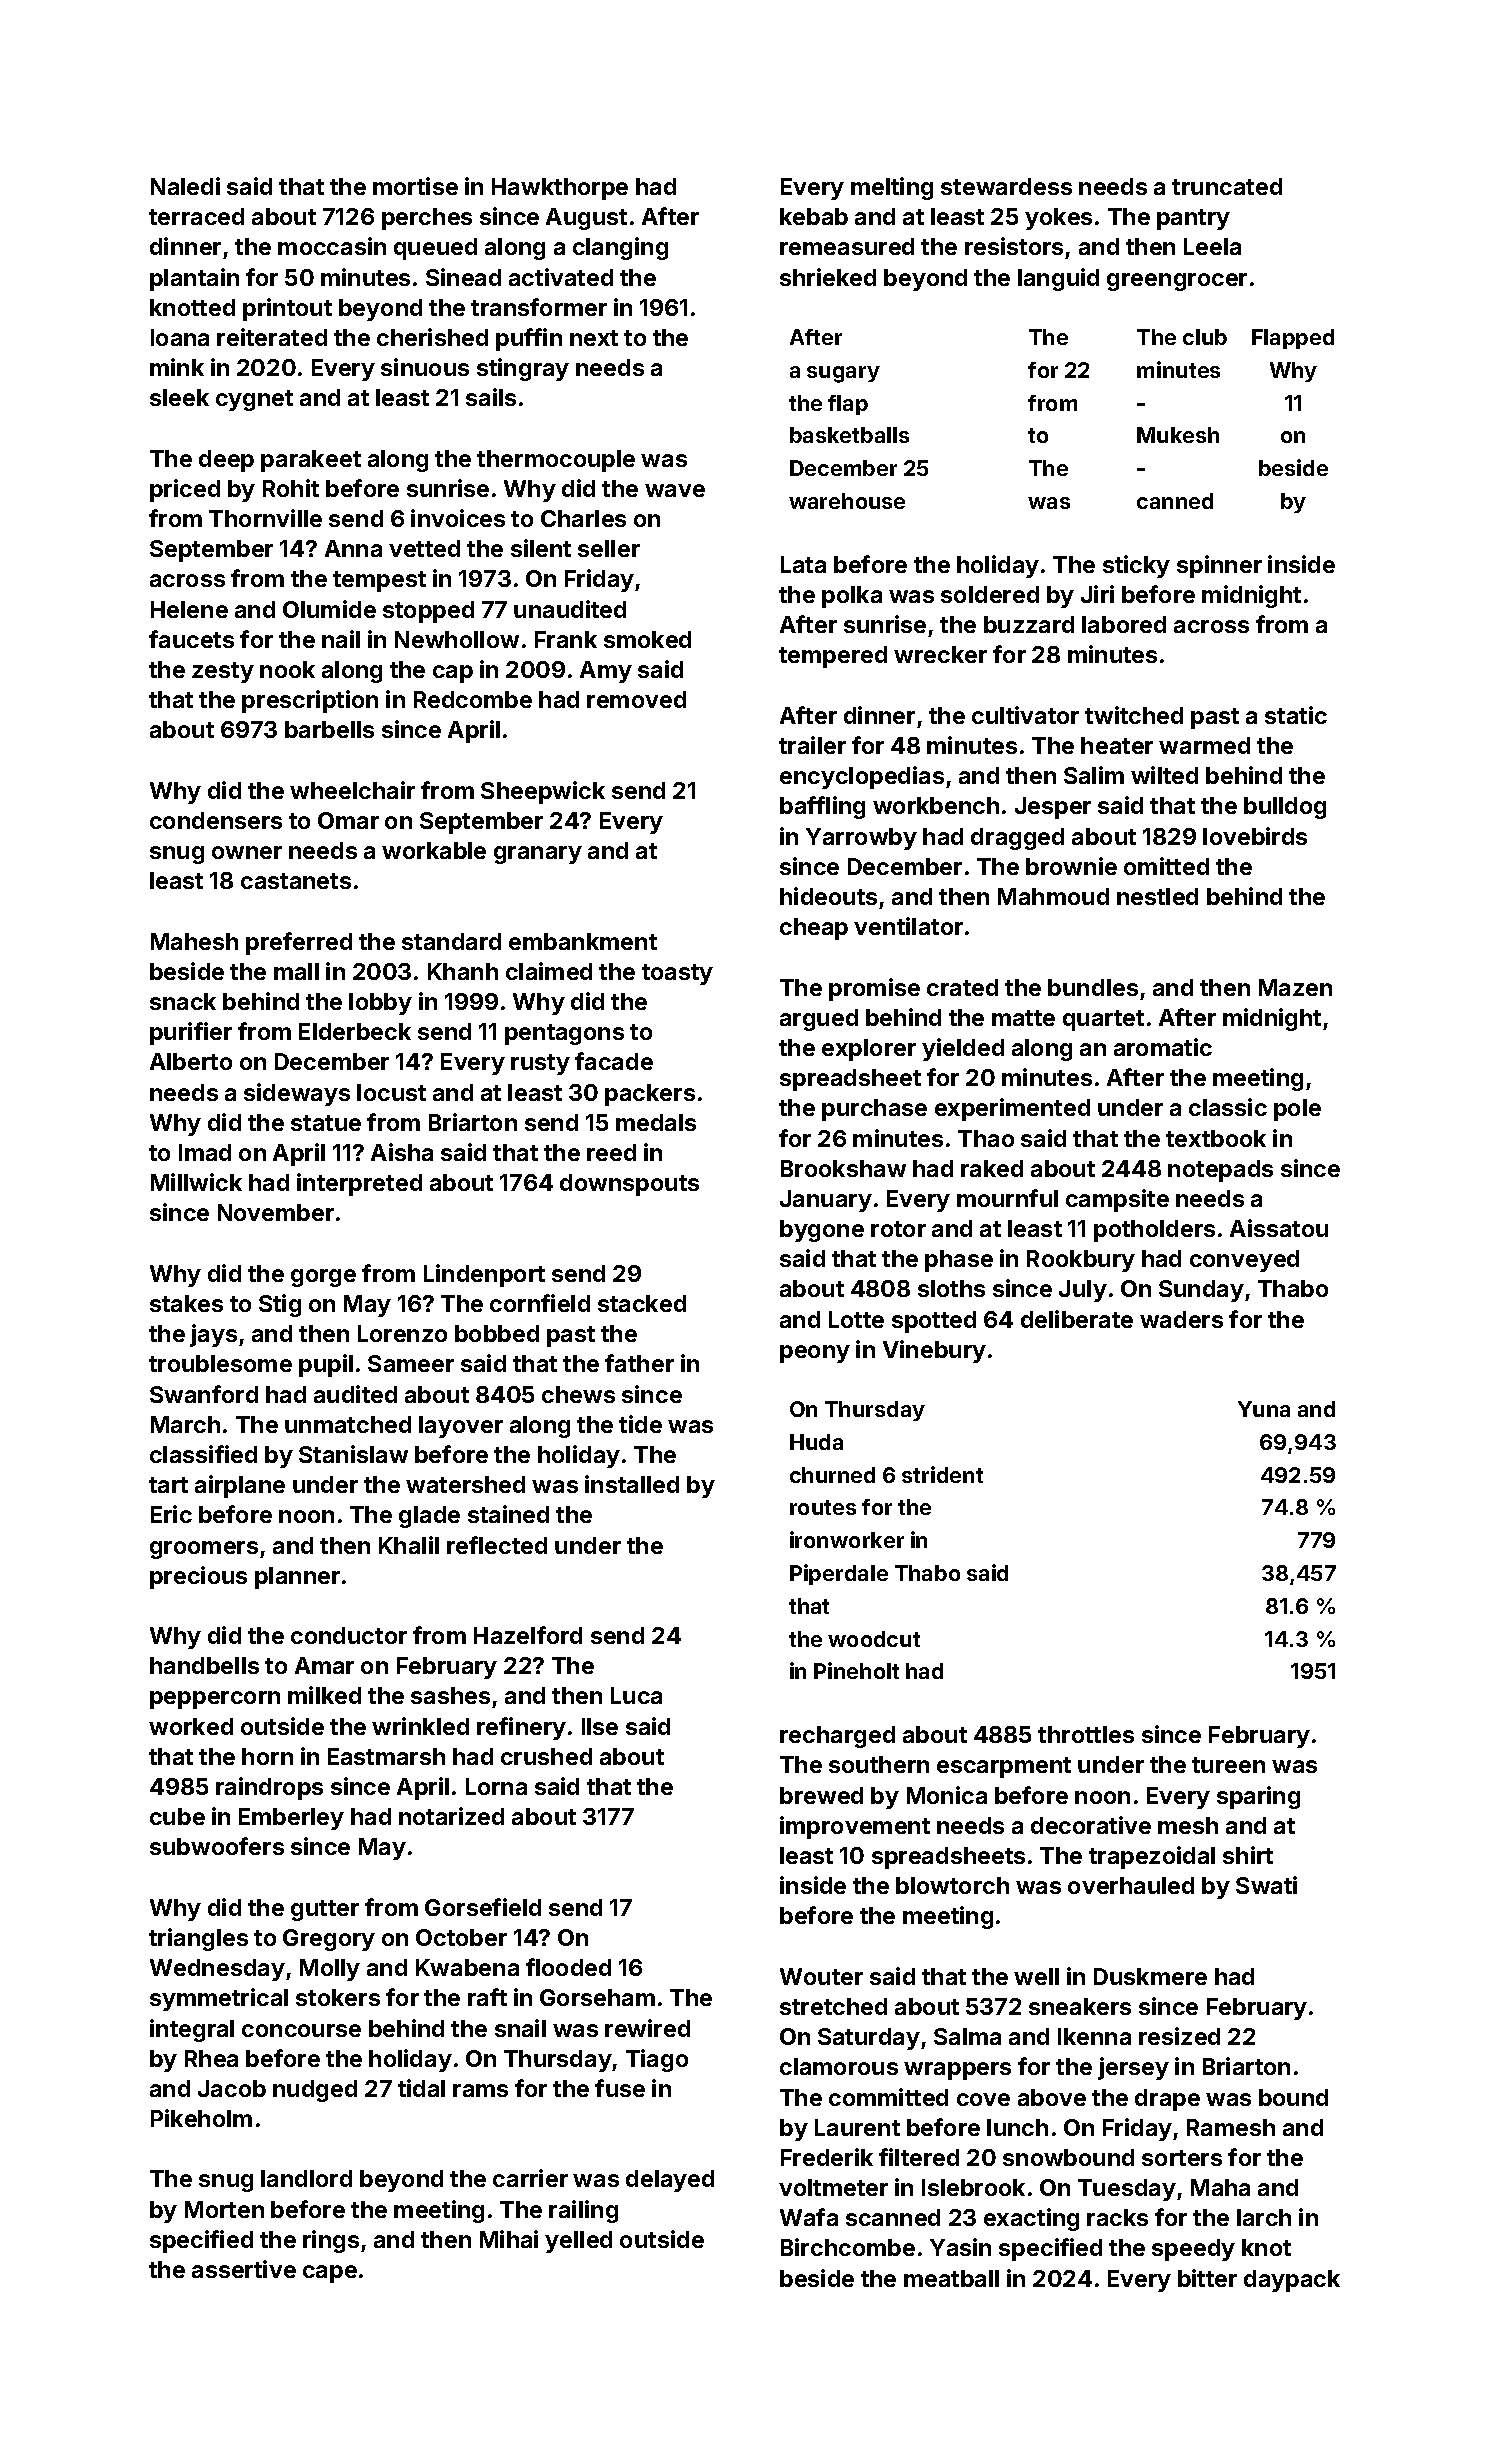 Image resolution: width=1496 pixels, height=2464 pixels. I want to click on Yarrowby, so click(861, 839).
